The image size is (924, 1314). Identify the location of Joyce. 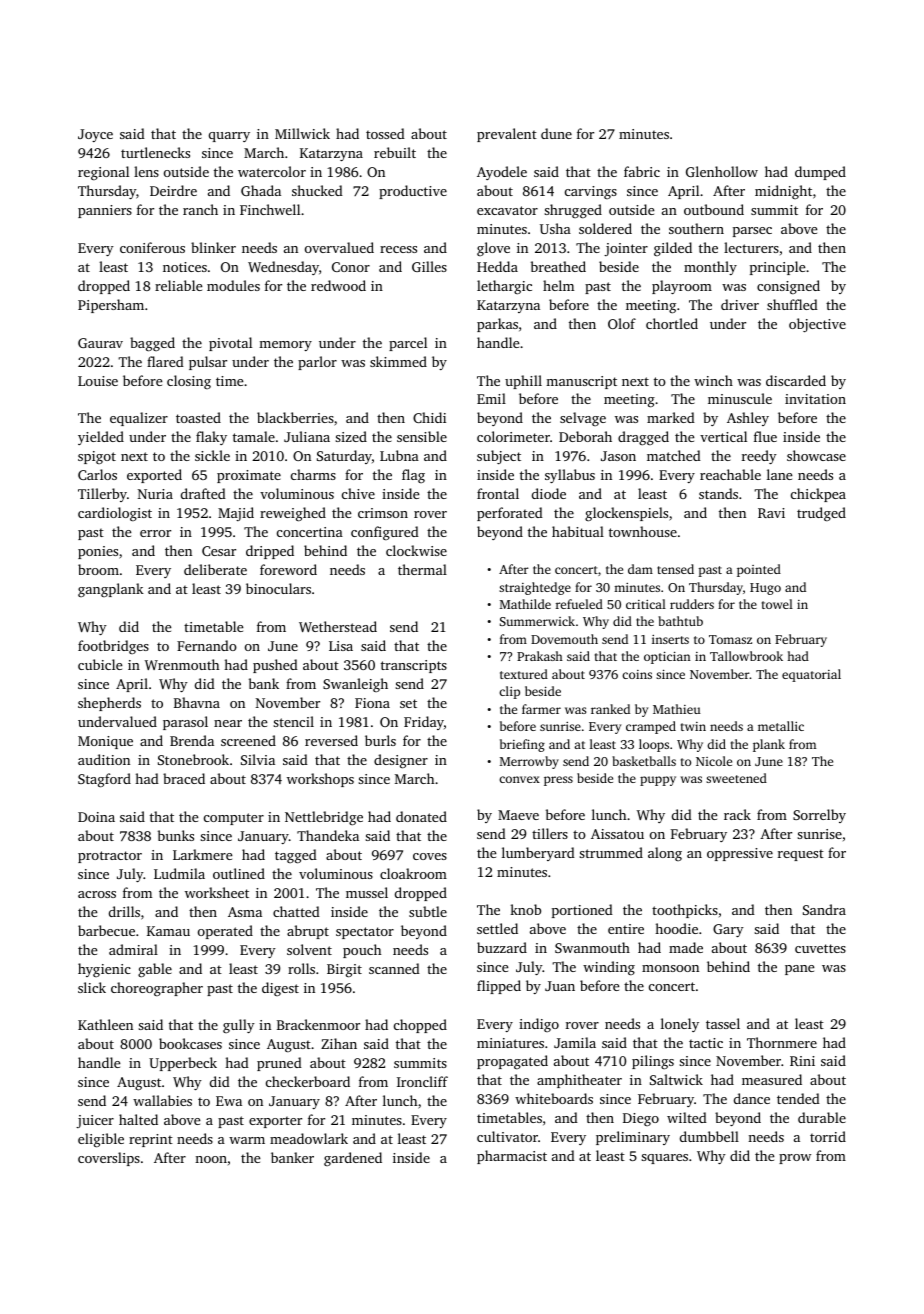
(95, 135).
